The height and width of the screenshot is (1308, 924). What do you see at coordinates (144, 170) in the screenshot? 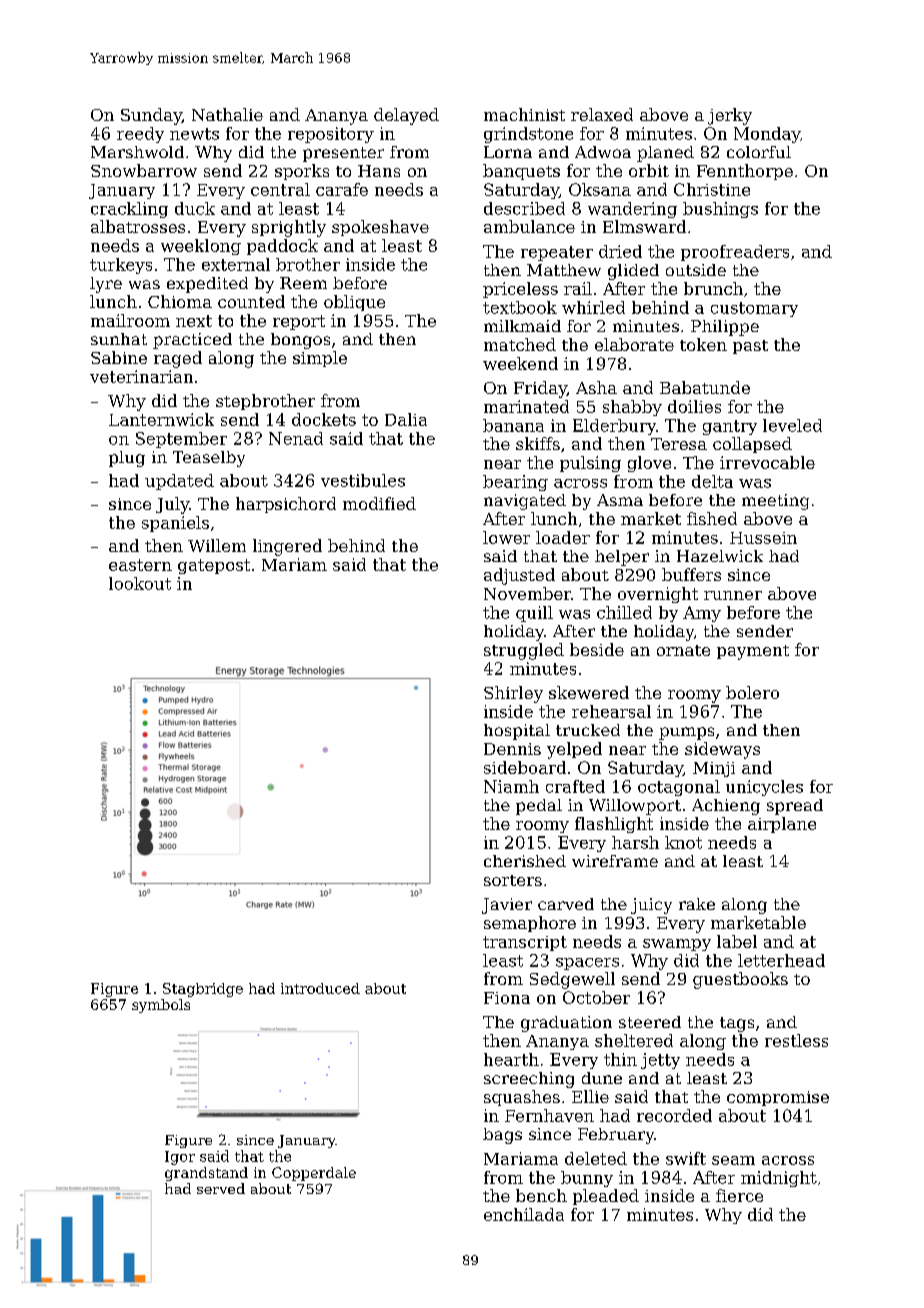
I see `Snowbarrow` at bounding box center [144, 170].
